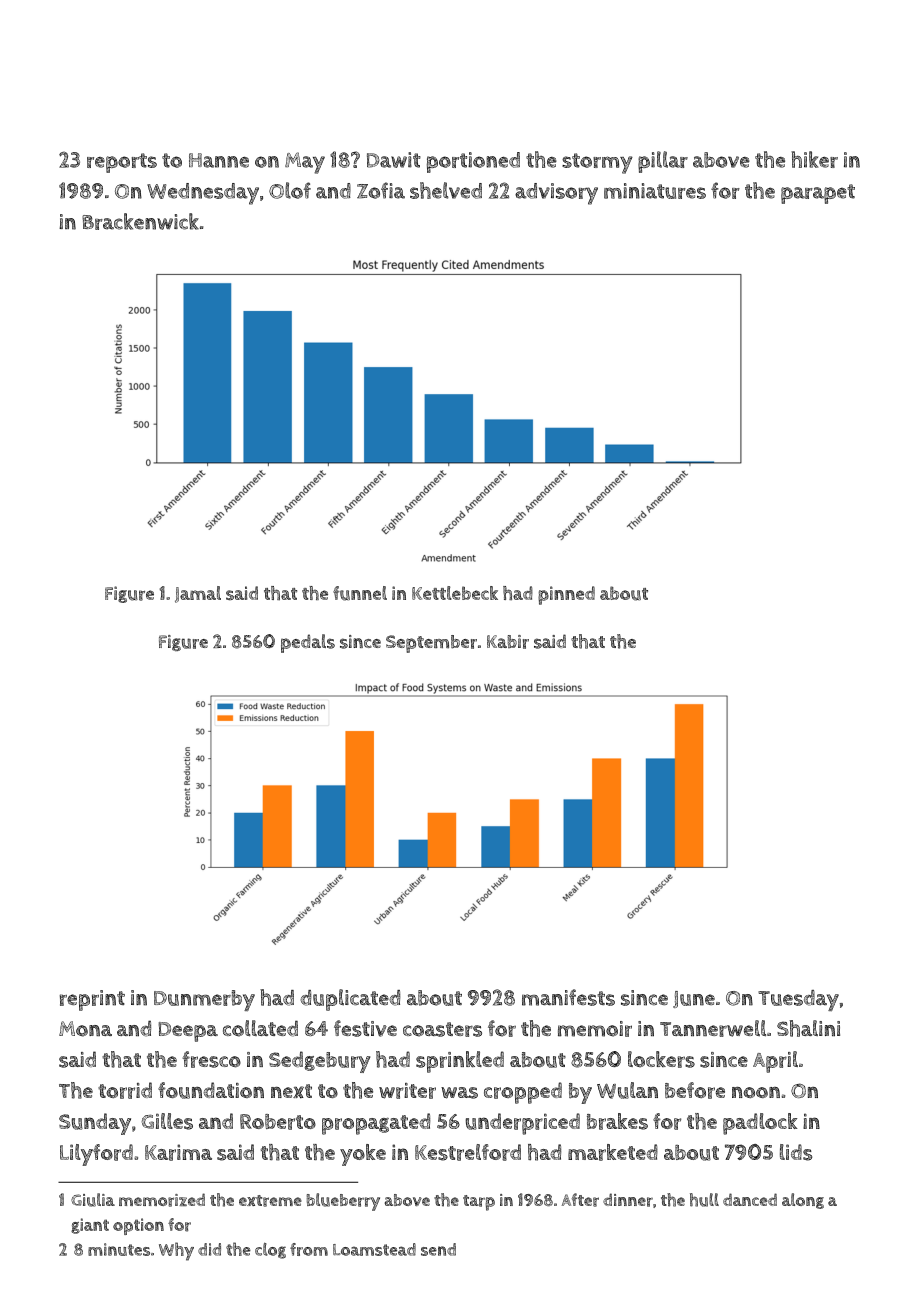 The height and width of the page is (1314, 924). I want to click on parapet, so click(818, 194).
